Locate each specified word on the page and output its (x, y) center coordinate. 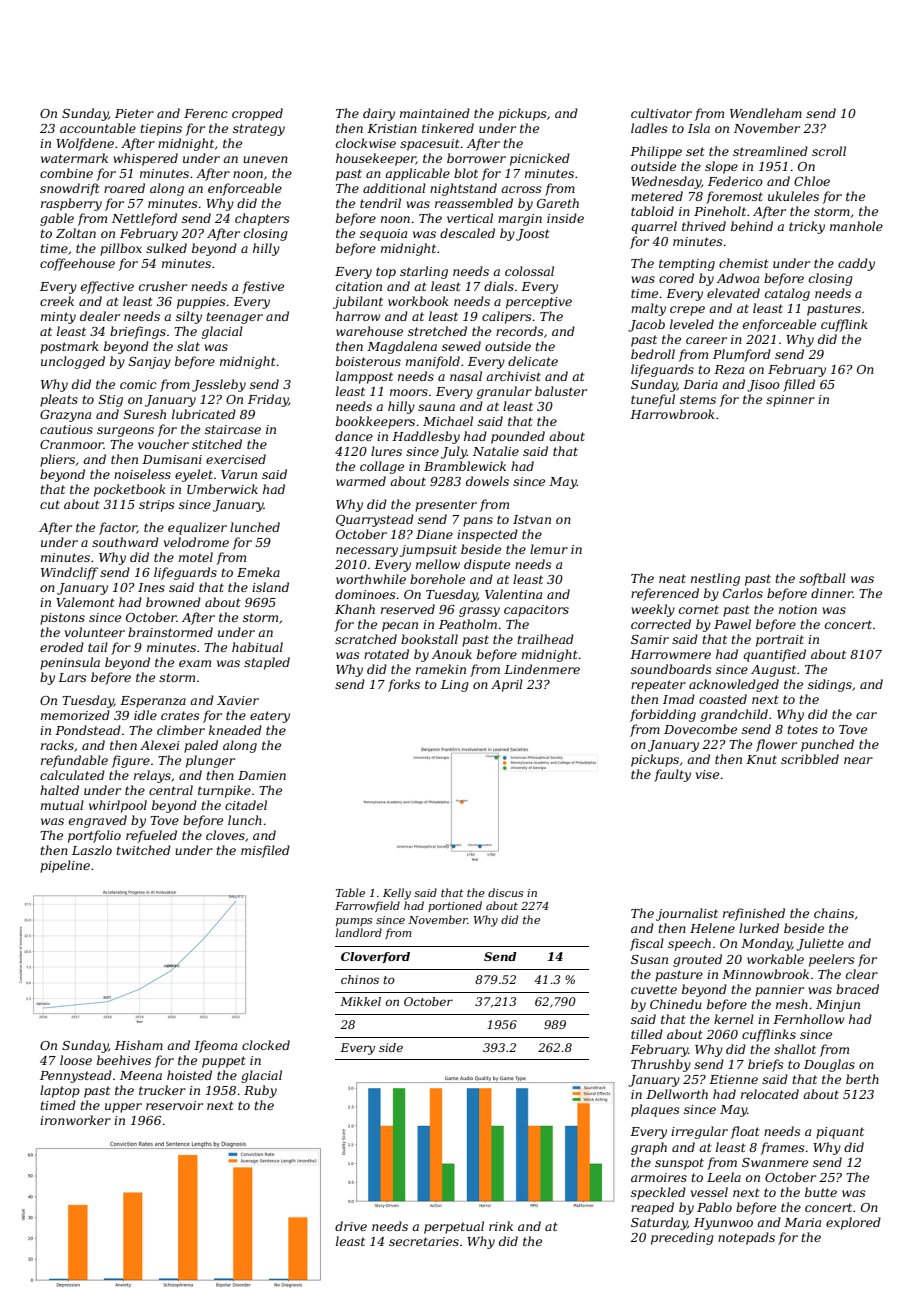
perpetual (454, 1227)
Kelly (397, 894)
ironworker (75, 1120)
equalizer (197, 528)
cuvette (654, 989)
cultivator (661, 113)
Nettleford (144, 219)
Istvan (532, 519)
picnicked (540, 159)
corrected (661, 624)
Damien (262, 775)
